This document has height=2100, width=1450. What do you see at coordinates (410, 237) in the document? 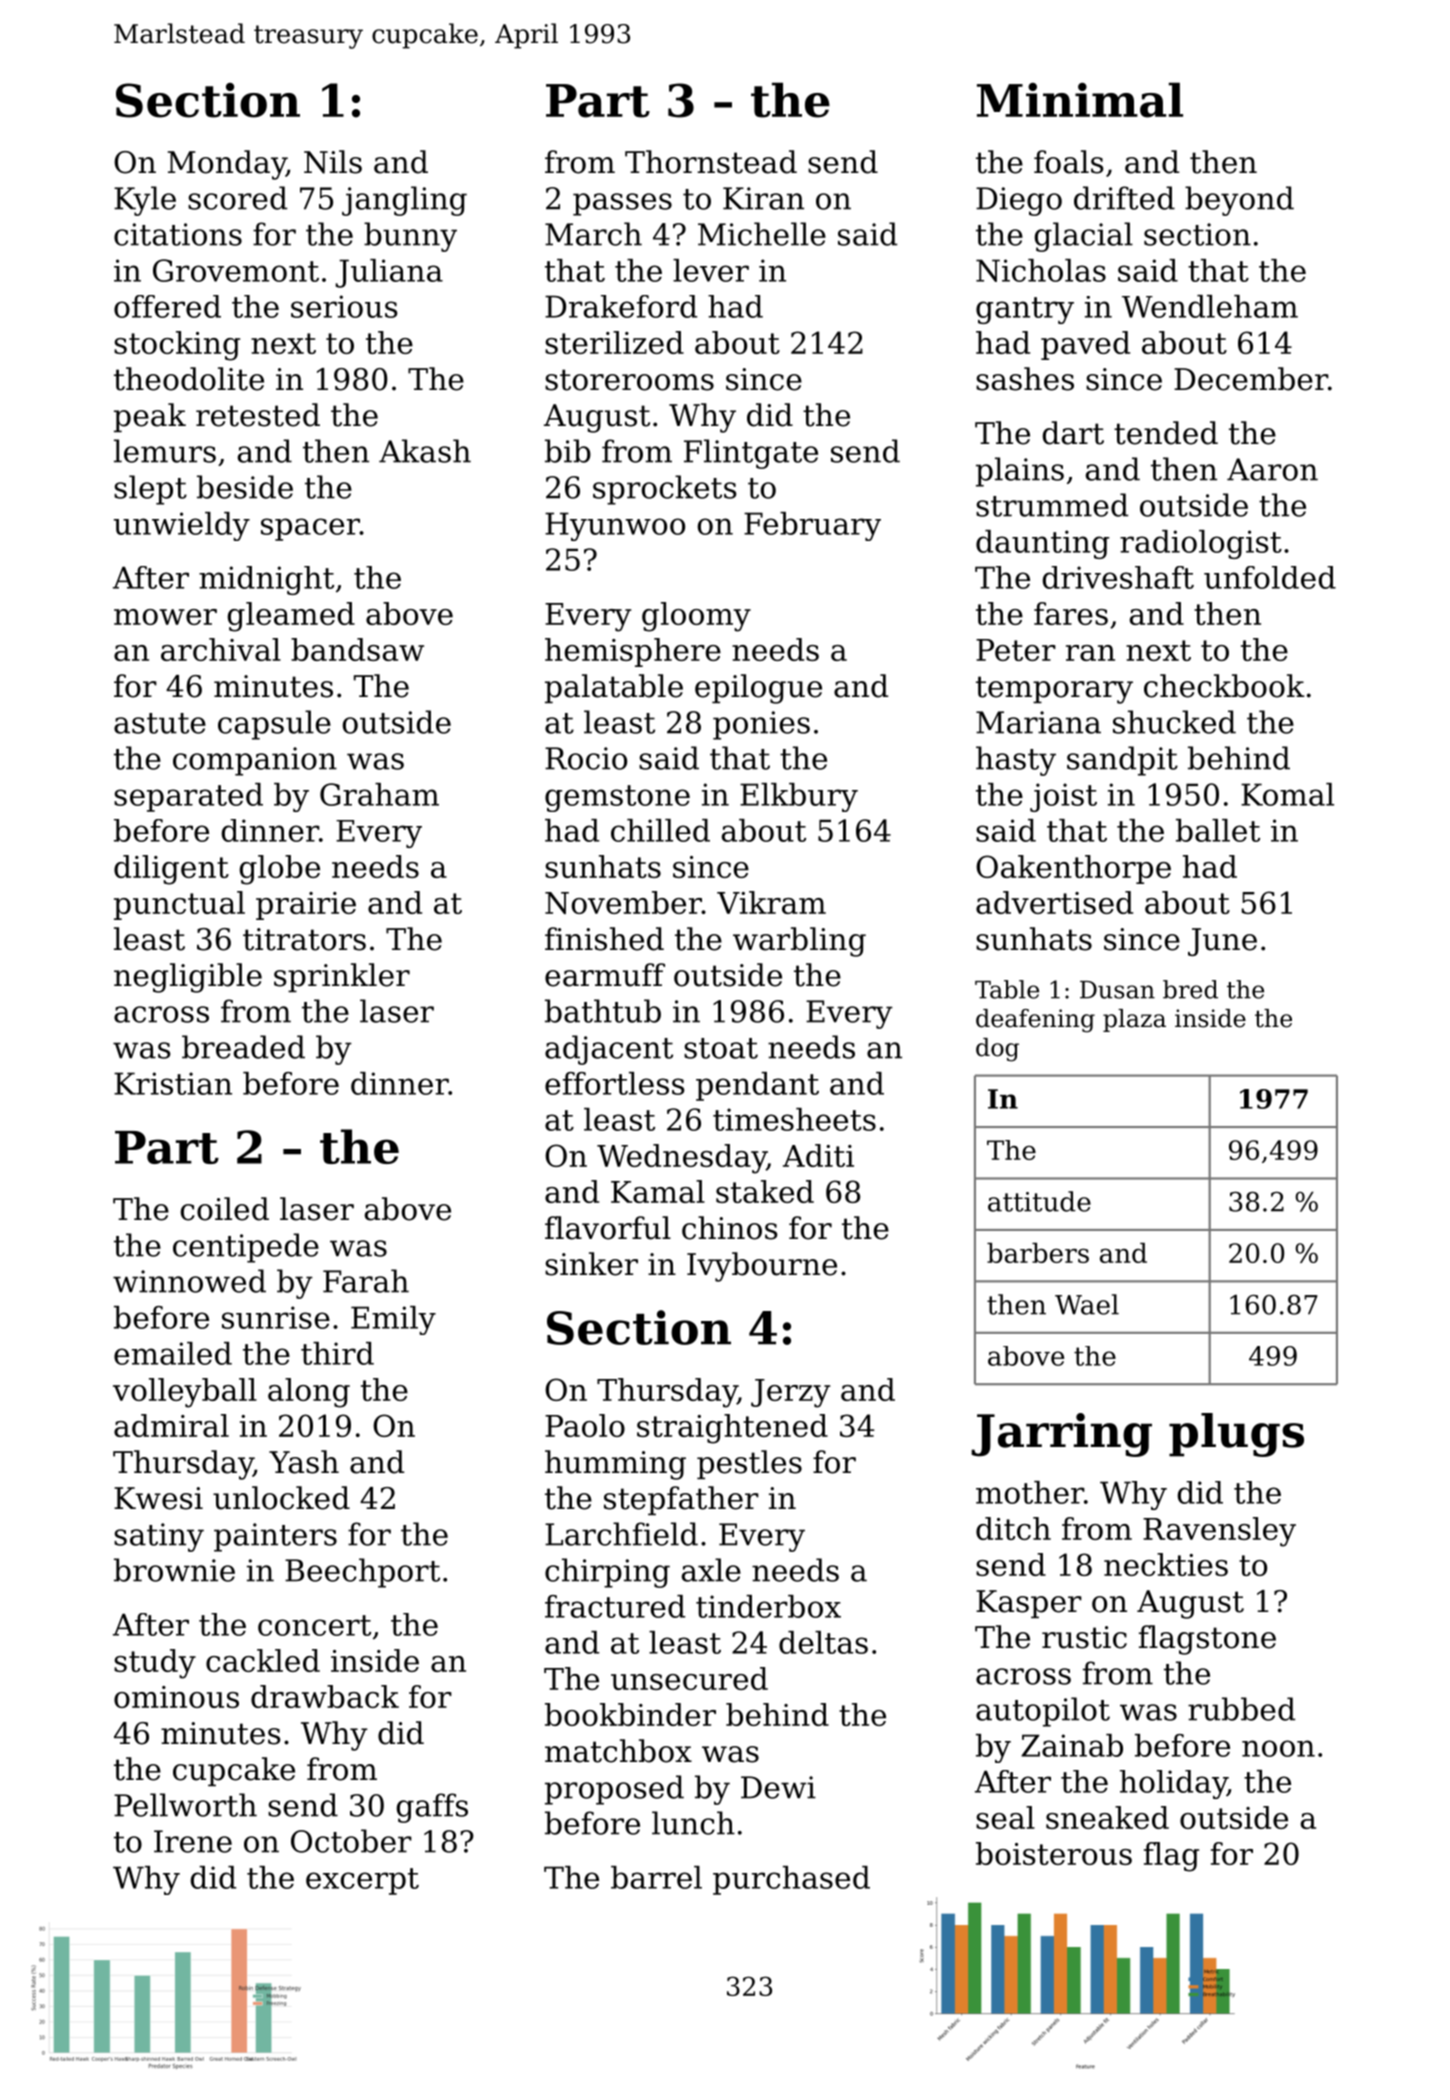
I see `bunny` at bounding box center [410, 237].
